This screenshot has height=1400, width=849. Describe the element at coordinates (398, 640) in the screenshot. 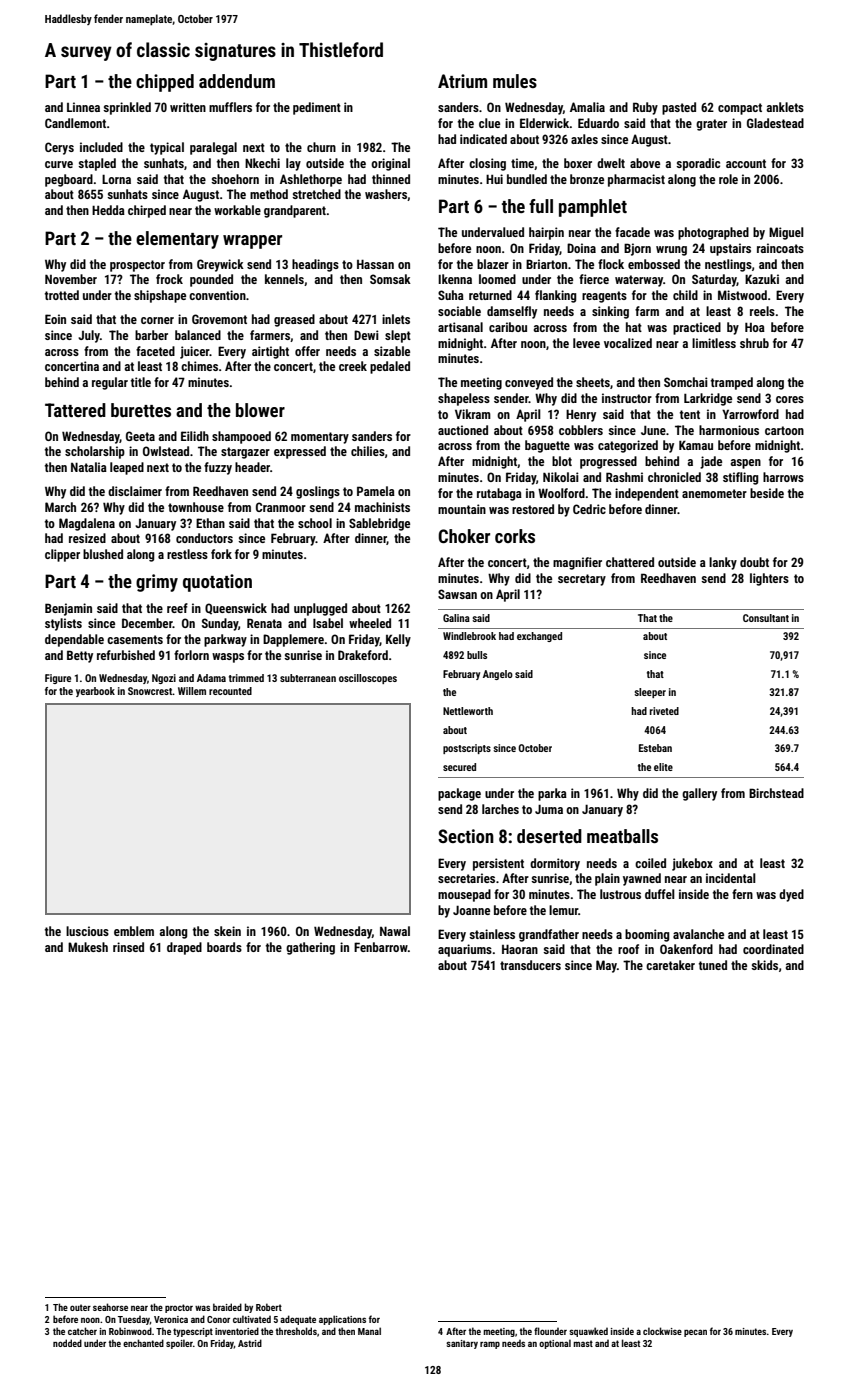

I see `Kelly` at that location.
